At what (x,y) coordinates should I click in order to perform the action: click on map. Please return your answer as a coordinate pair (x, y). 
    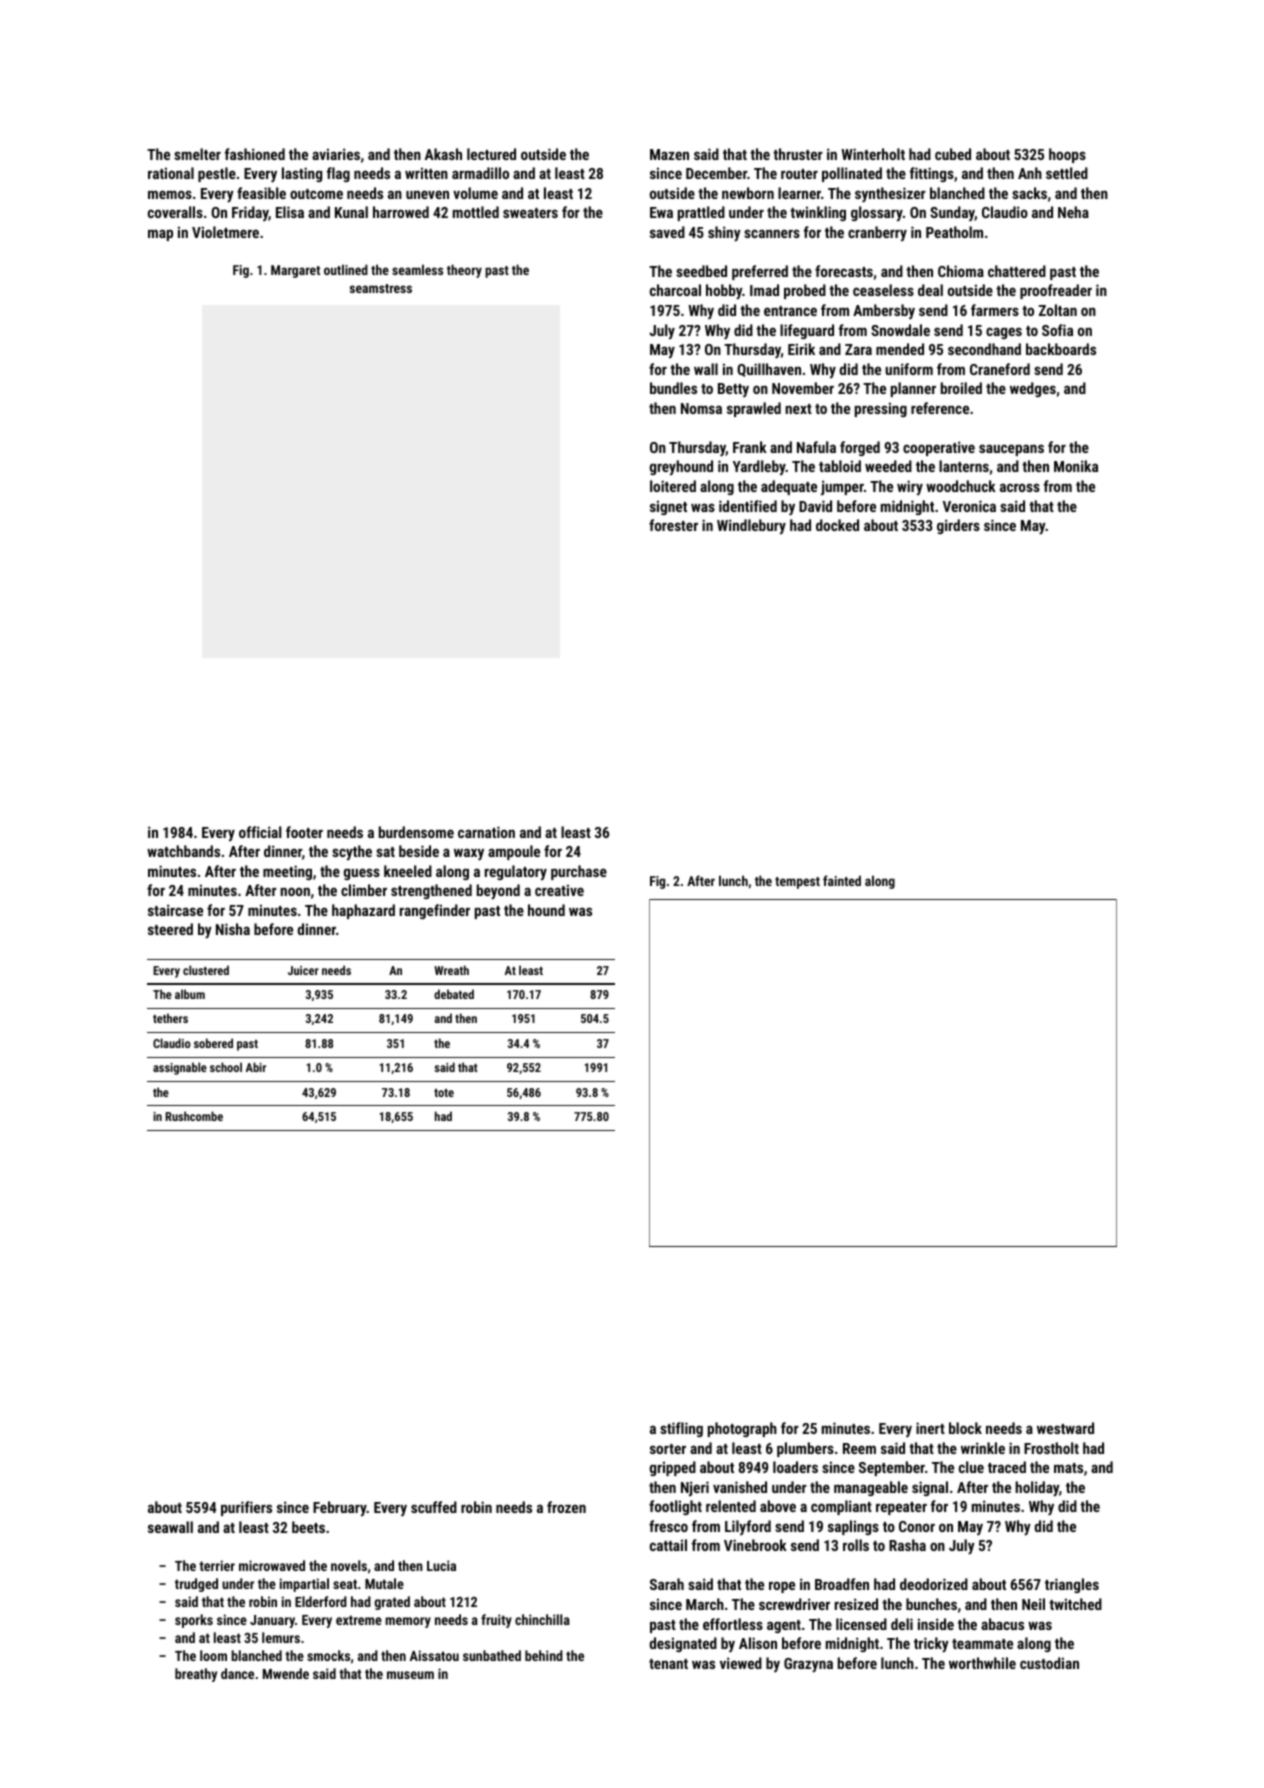
    Looking at the image, I should click on (160, 235).
